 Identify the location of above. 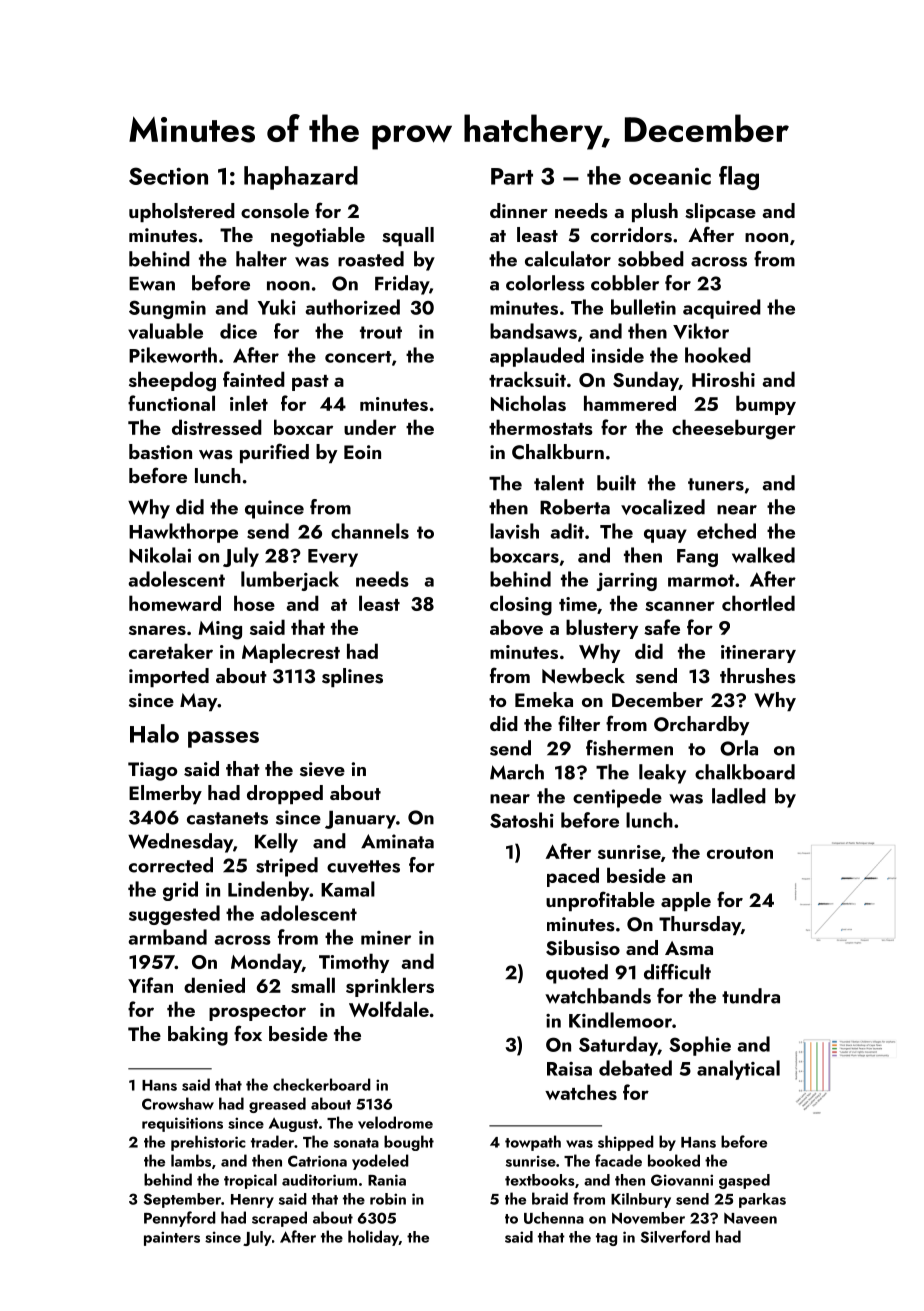
(516, 627).
